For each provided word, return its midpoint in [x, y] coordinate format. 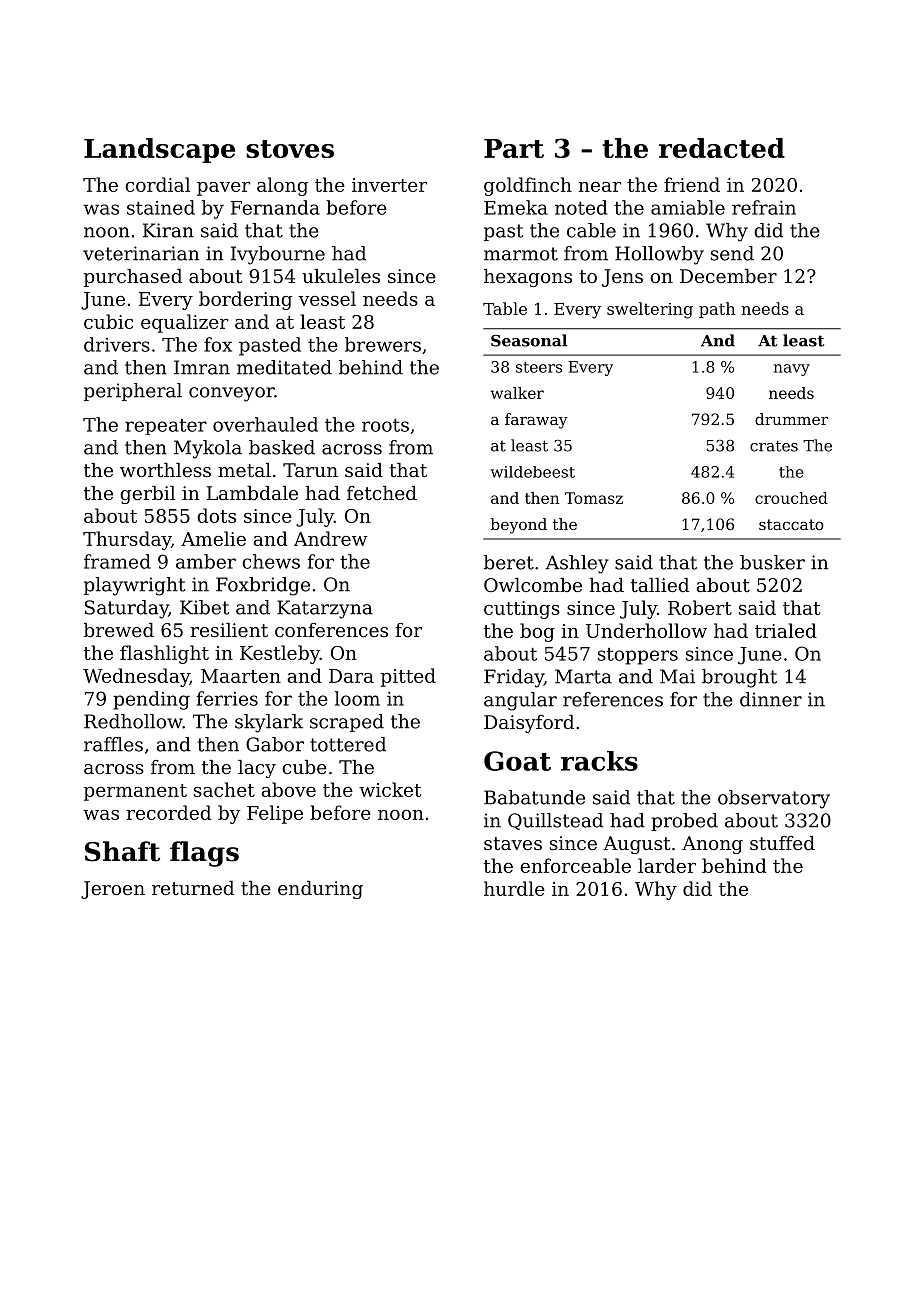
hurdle [514, 888]
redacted [722, 148]
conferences [331, 630]
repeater [166, 427]
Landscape [159, 150]
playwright [135, 586]
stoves [290, 149]
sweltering [650, 310]
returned [193, 888]
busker [772, 562]
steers [539, 367]
